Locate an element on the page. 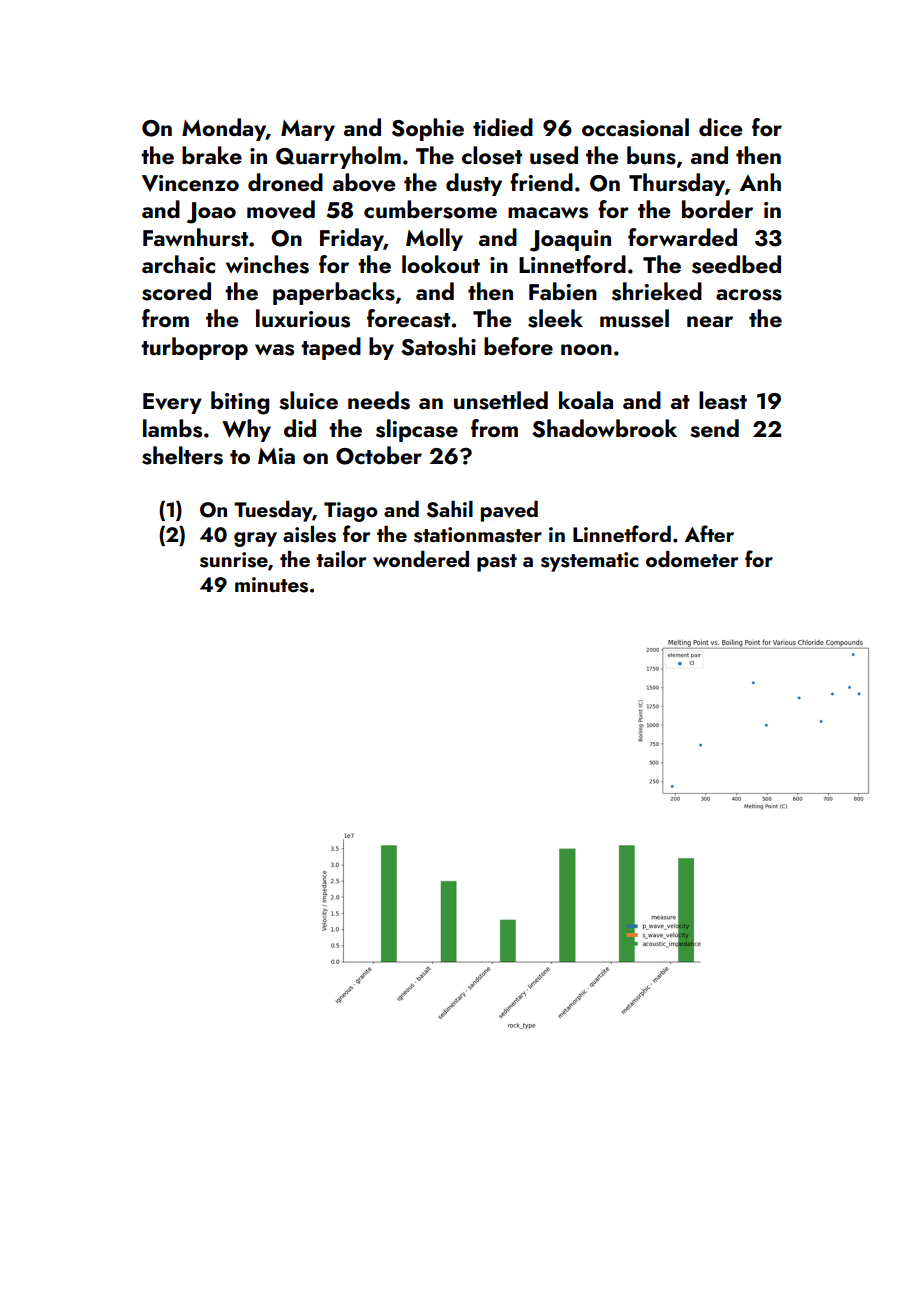 Image resolution: width=924 pixels, height=1311 pixels. dice is located at coordinates (720, 127).
